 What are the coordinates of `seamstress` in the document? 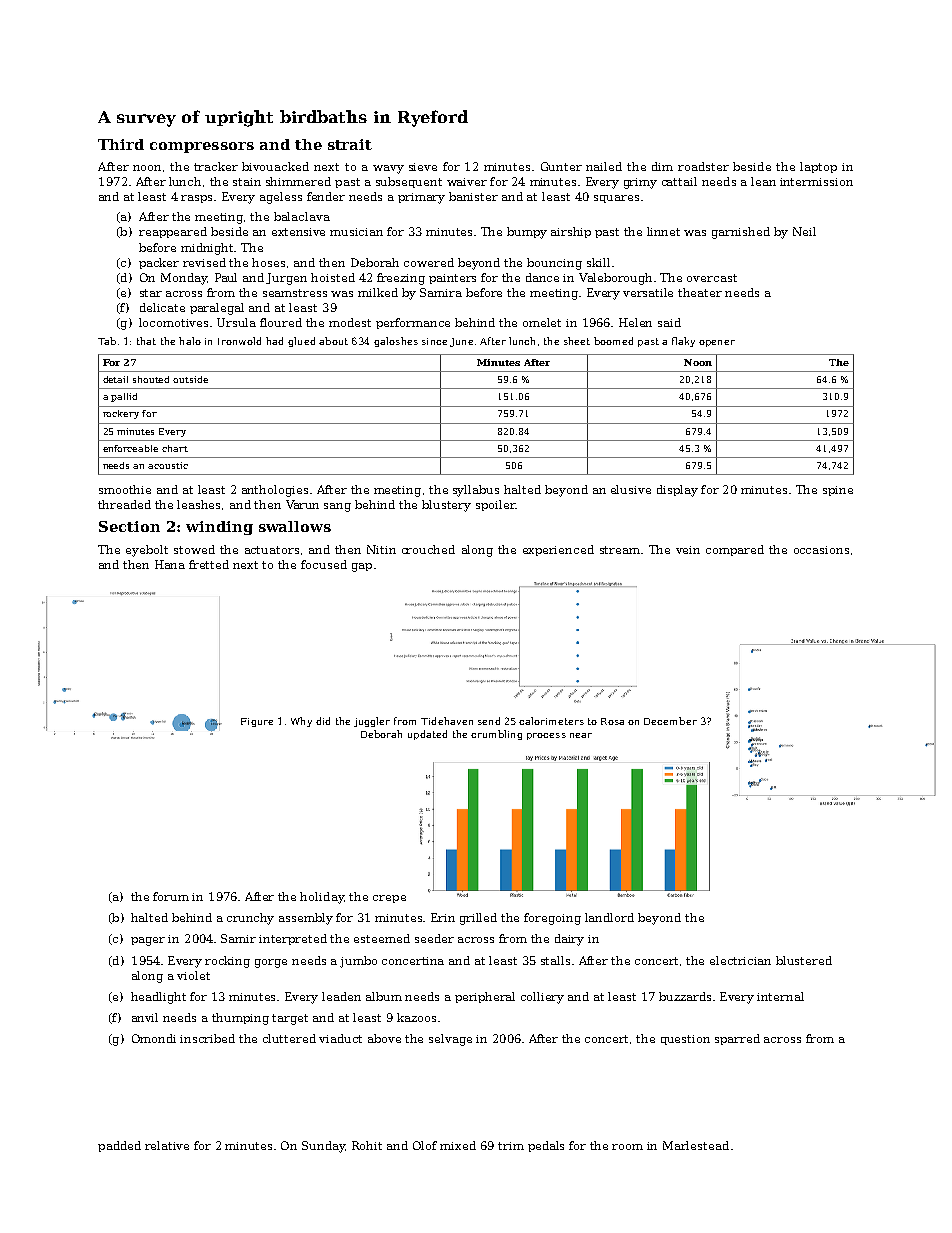 It's located at (295, 293).
